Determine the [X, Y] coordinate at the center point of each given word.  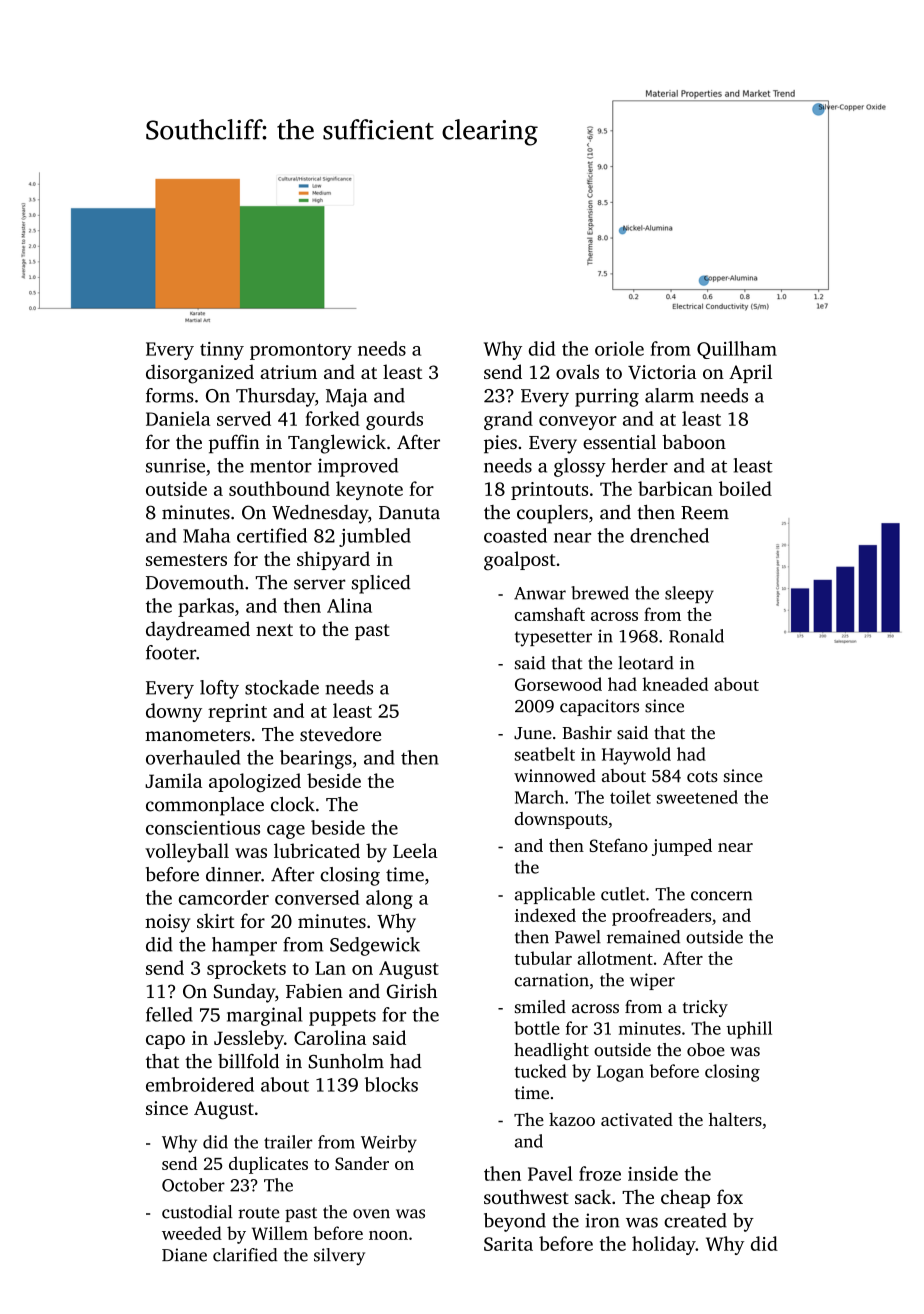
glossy [580, 467]
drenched [669, 535]
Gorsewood [558, 684]
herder [640, 465]
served [244, 418]
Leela [415, 850]
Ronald [696, 636]
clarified [245, 1255]
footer [171, 652]
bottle [537, 1028]
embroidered [200, 1084]
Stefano [619, 845]
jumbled [375, 537]
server [320, 584]
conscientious [203, 828]
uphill [749, 1030]
